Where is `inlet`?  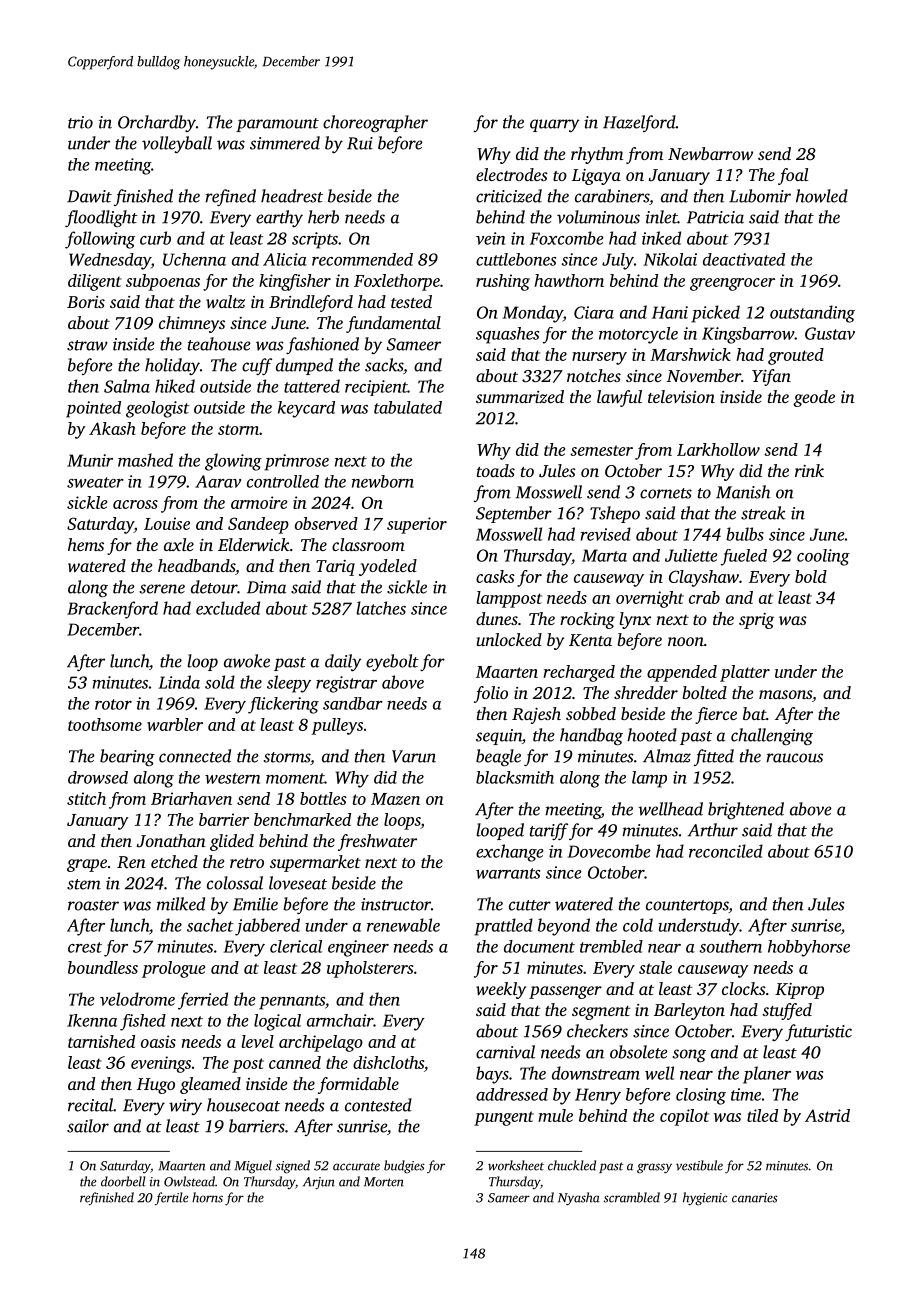 inlet is located at coordinates (662, 217).
